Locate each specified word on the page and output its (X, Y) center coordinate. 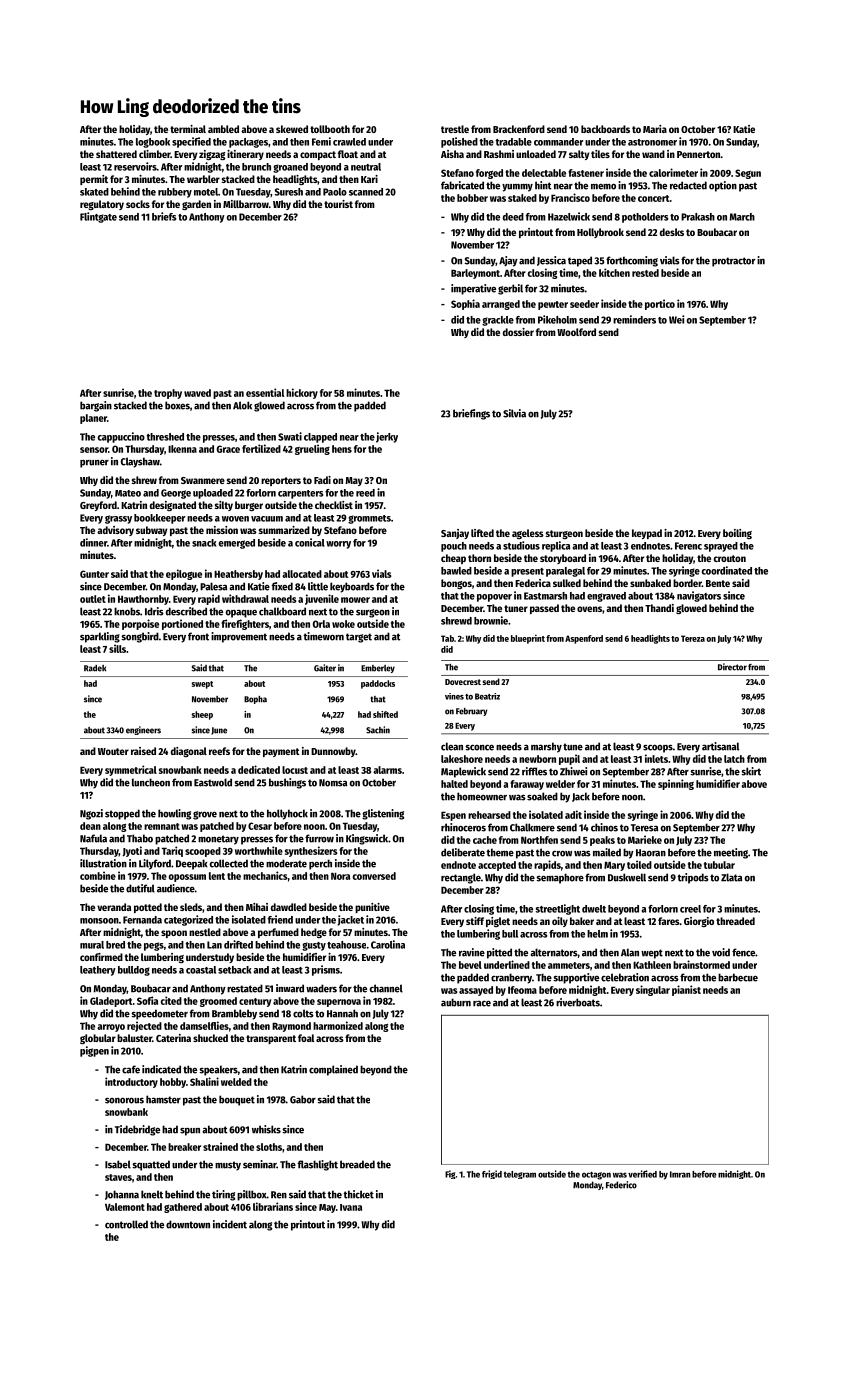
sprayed (721, 547)
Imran (680, 1174)
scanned (366, 192)
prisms (326, 970)
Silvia (514, 413)
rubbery (175, 193)
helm (597, 934)
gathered (183, 1208)
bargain (96, 406)
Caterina (173, 1038)
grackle (498, 321)
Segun (748, 174)
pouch (454, 547)
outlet (93, 599)
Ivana (351, 1207)
